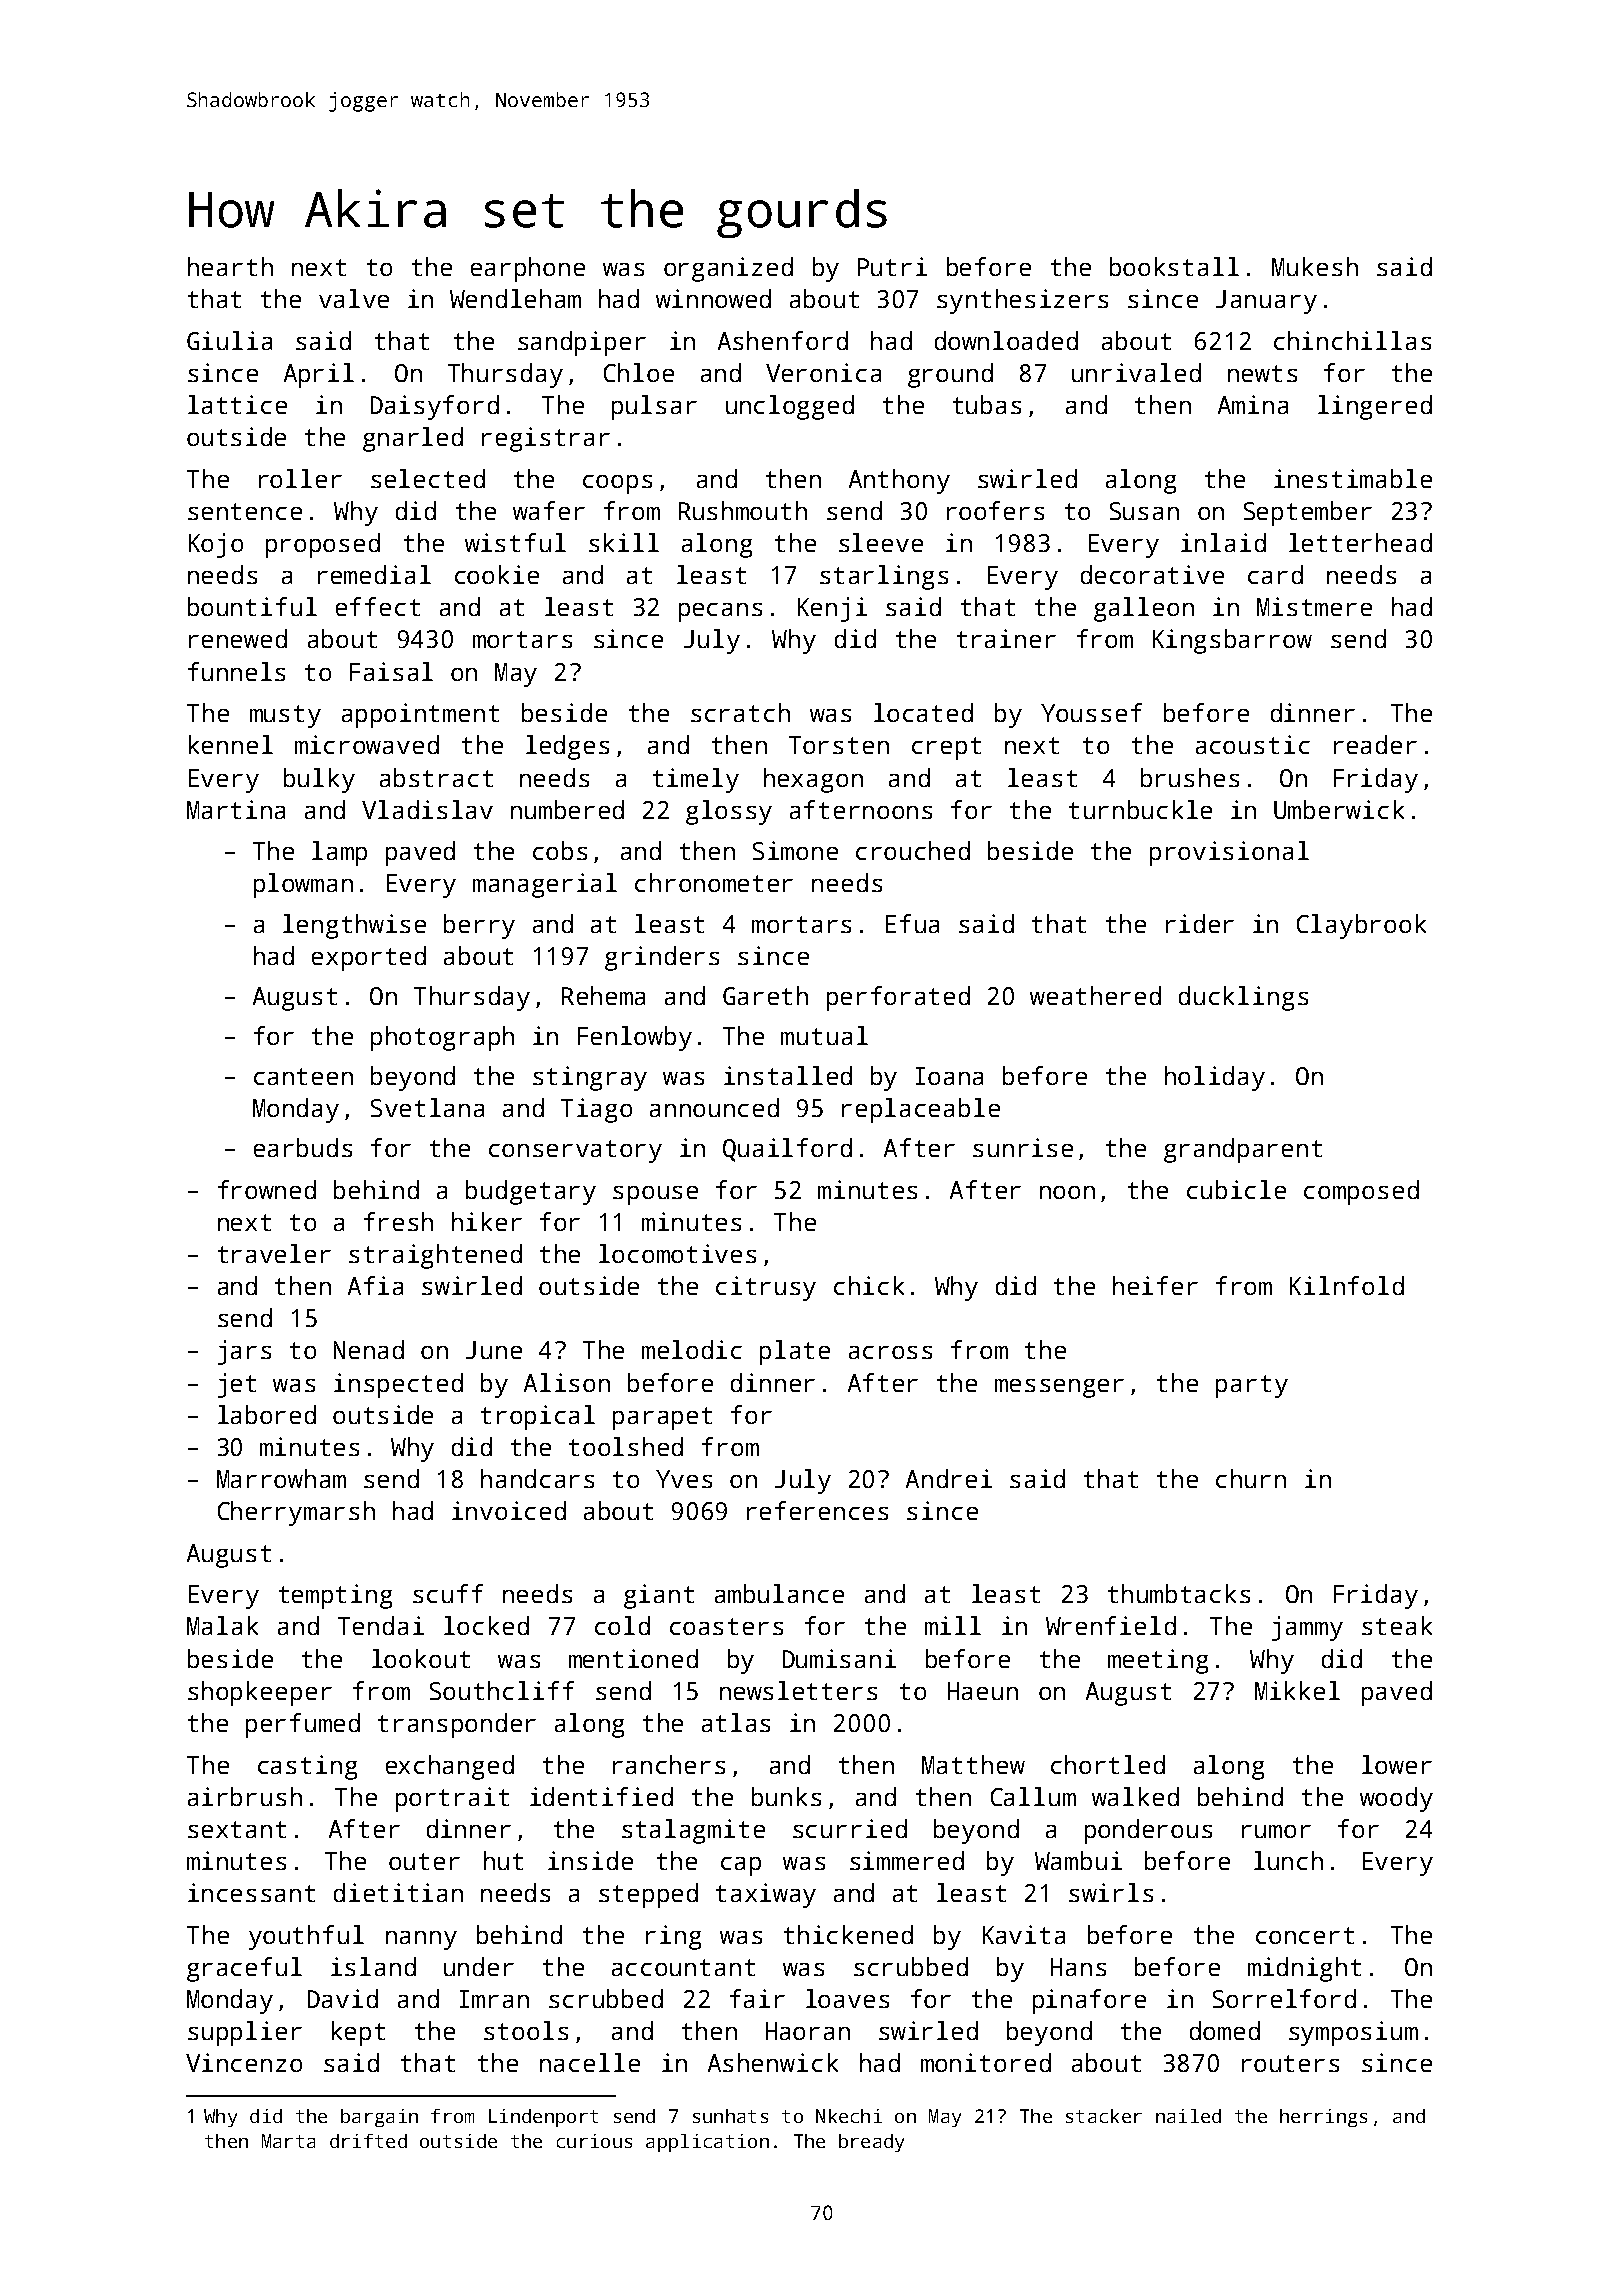  I want to click on acoustic, so click(1253, 744).
